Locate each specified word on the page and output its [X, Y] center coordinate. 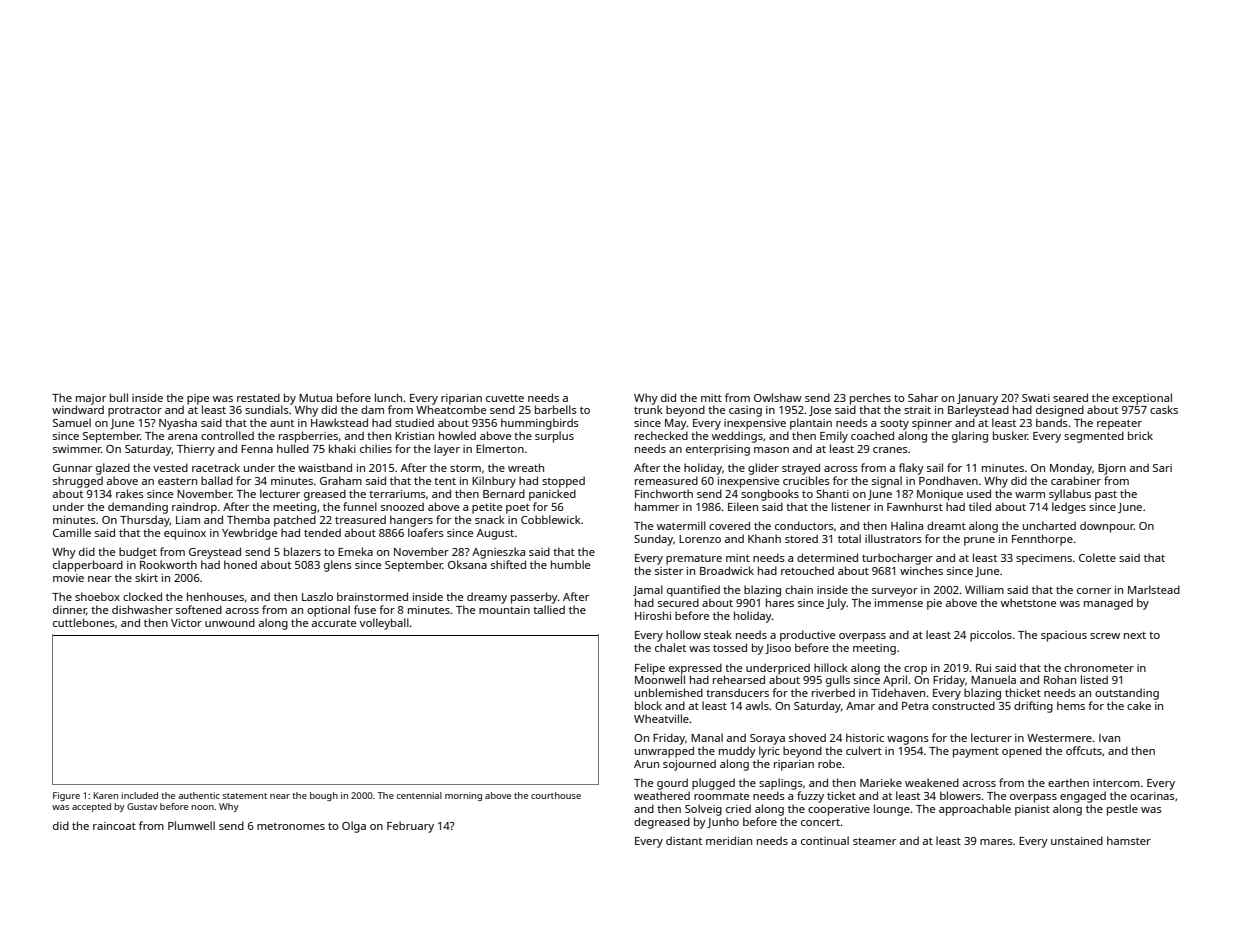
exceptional [1142, 399]
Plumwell [191, 825]
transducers [737, 692]
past [1106, 496]
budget [138, 553]
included [139, 795]
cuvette [505, 398]
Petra [915, 706]
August [495, 534]
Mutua [315, 398]
